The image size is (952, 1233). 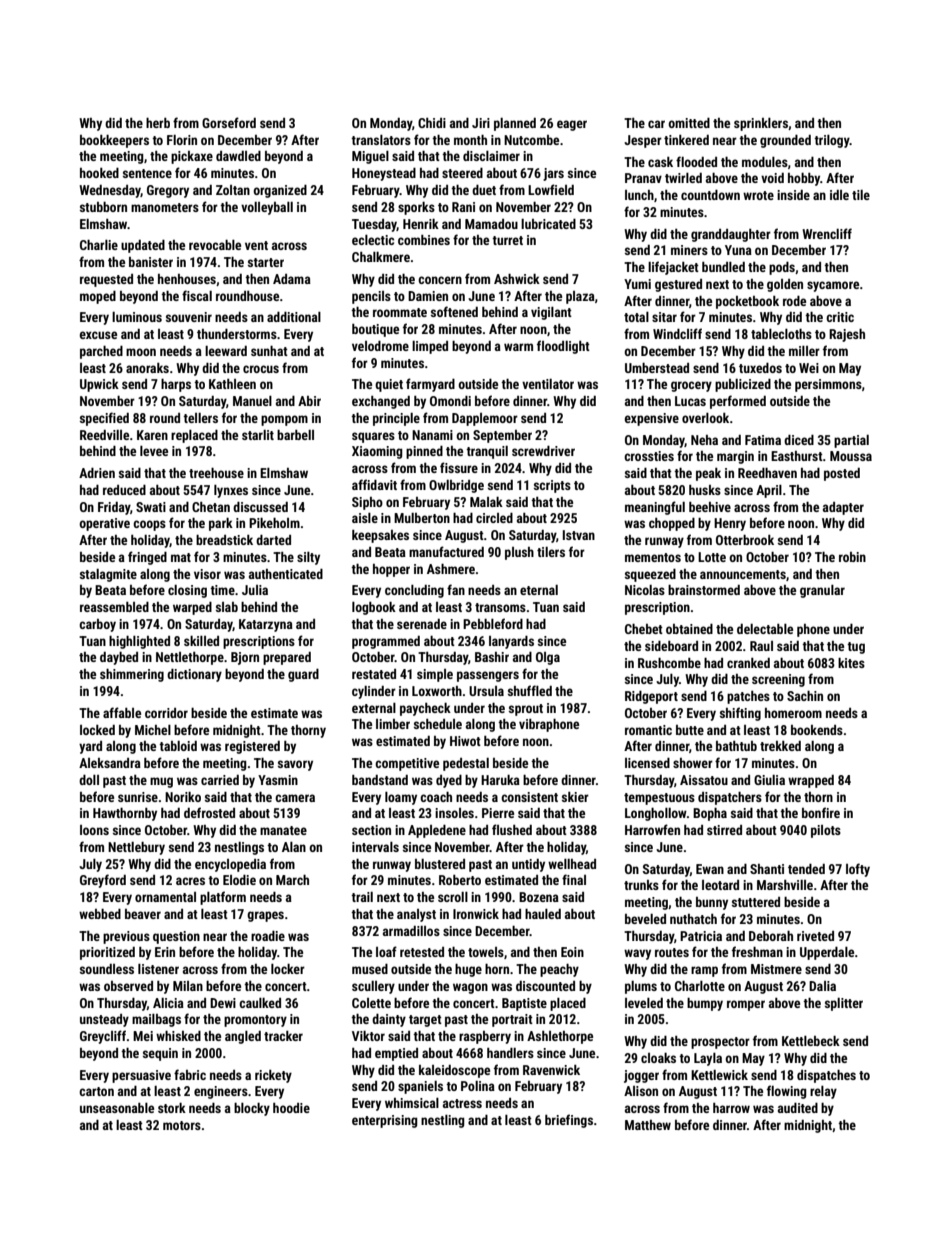 What do you see at coordinates (97, 473) in the screenshot?
I see `Adrien` at bounding box center [97, 473].
